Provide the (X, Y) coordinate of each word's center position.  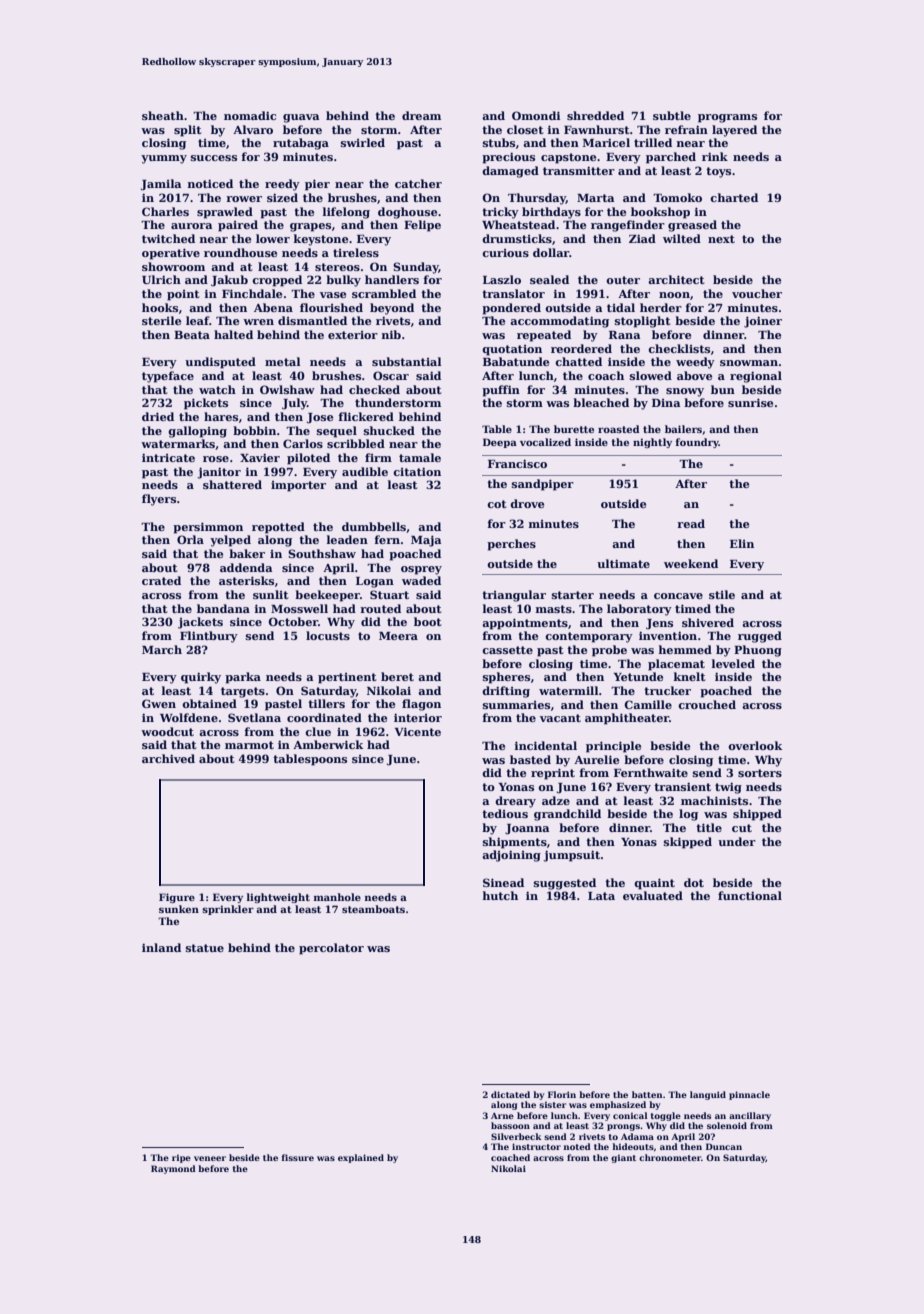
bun (723, 389)
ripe (181, 1158)
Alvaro (253, 129)
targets (243, 692)
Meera (398, 636)
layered (734, 131)
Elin (742, 543)
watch (217, 389)
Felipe (422, 226)
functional (750, 895)
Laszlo (502, 279)
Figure (177, 898)
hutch (500, 895)
